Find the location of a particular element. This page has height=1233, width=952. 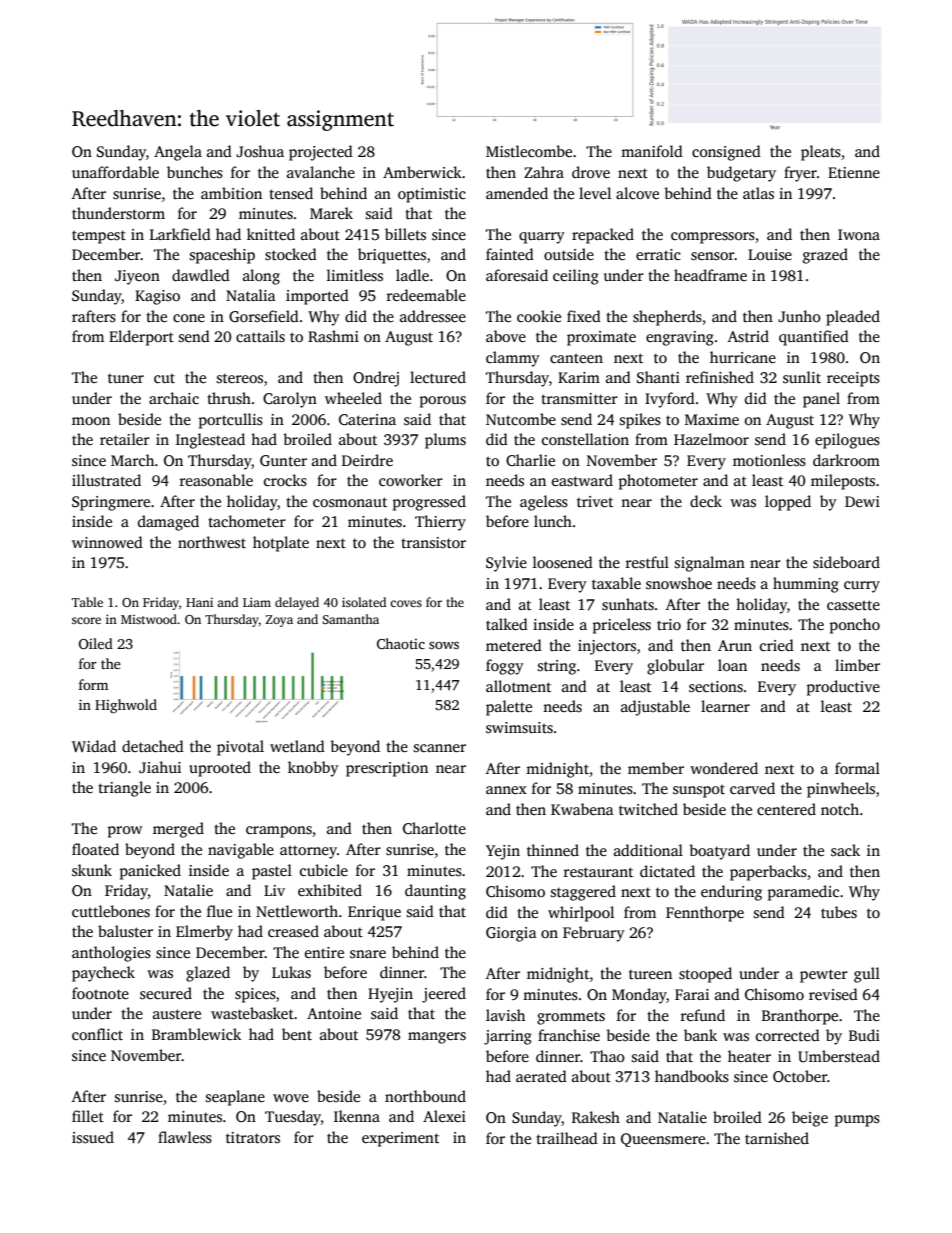

issued is located at coordinates (93, 1137).
